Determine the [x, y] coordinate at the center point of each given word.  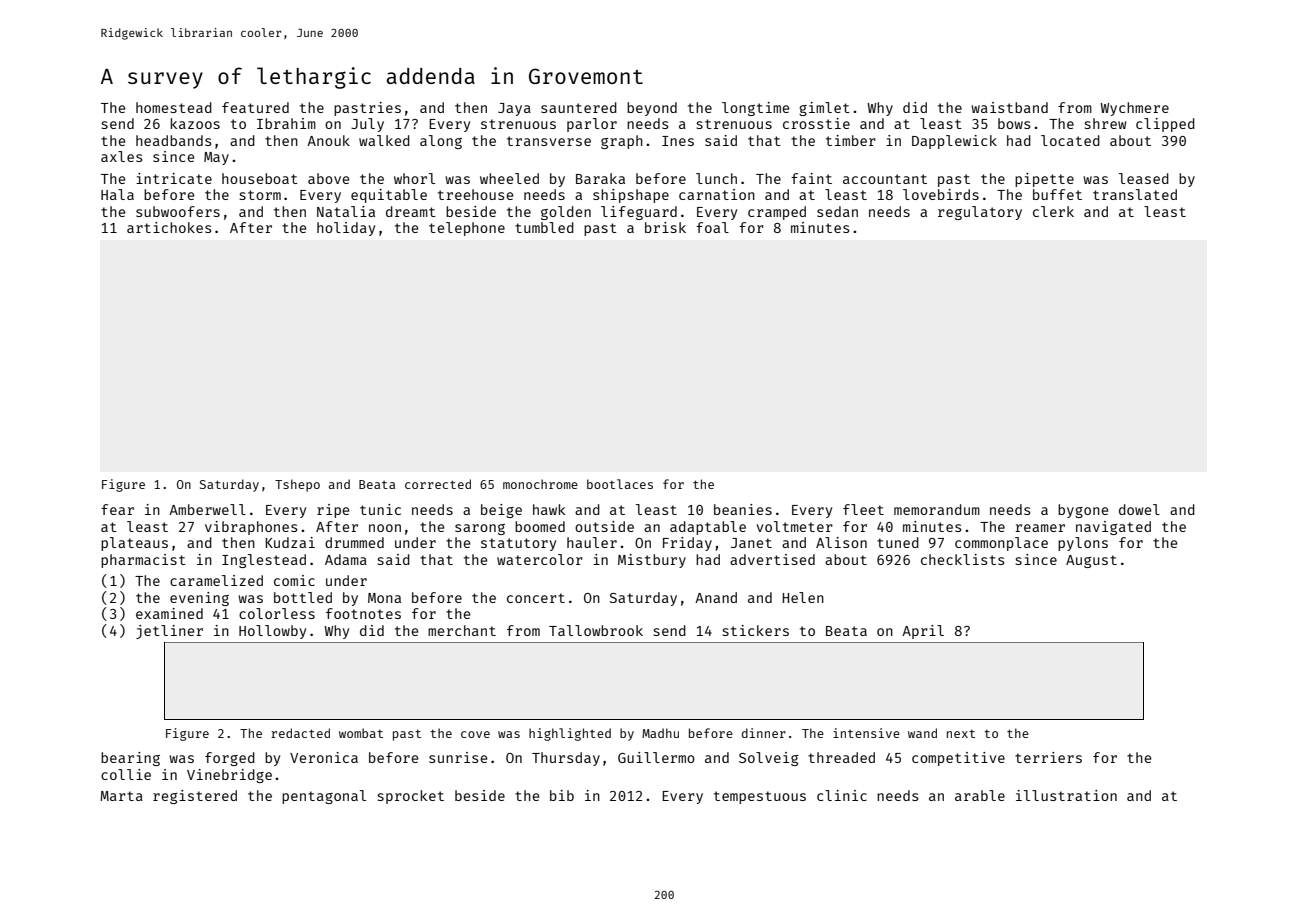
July [367, 125]
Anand [716, 597]
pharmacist [143, 561]
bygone [1083, 511]
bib [562, 795]
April [923, 632]
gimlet [824, 109]
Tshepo [297, 485]
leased [1144, 178]
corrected [438, 484]
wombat [361, 733]
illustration [1066, 795]
